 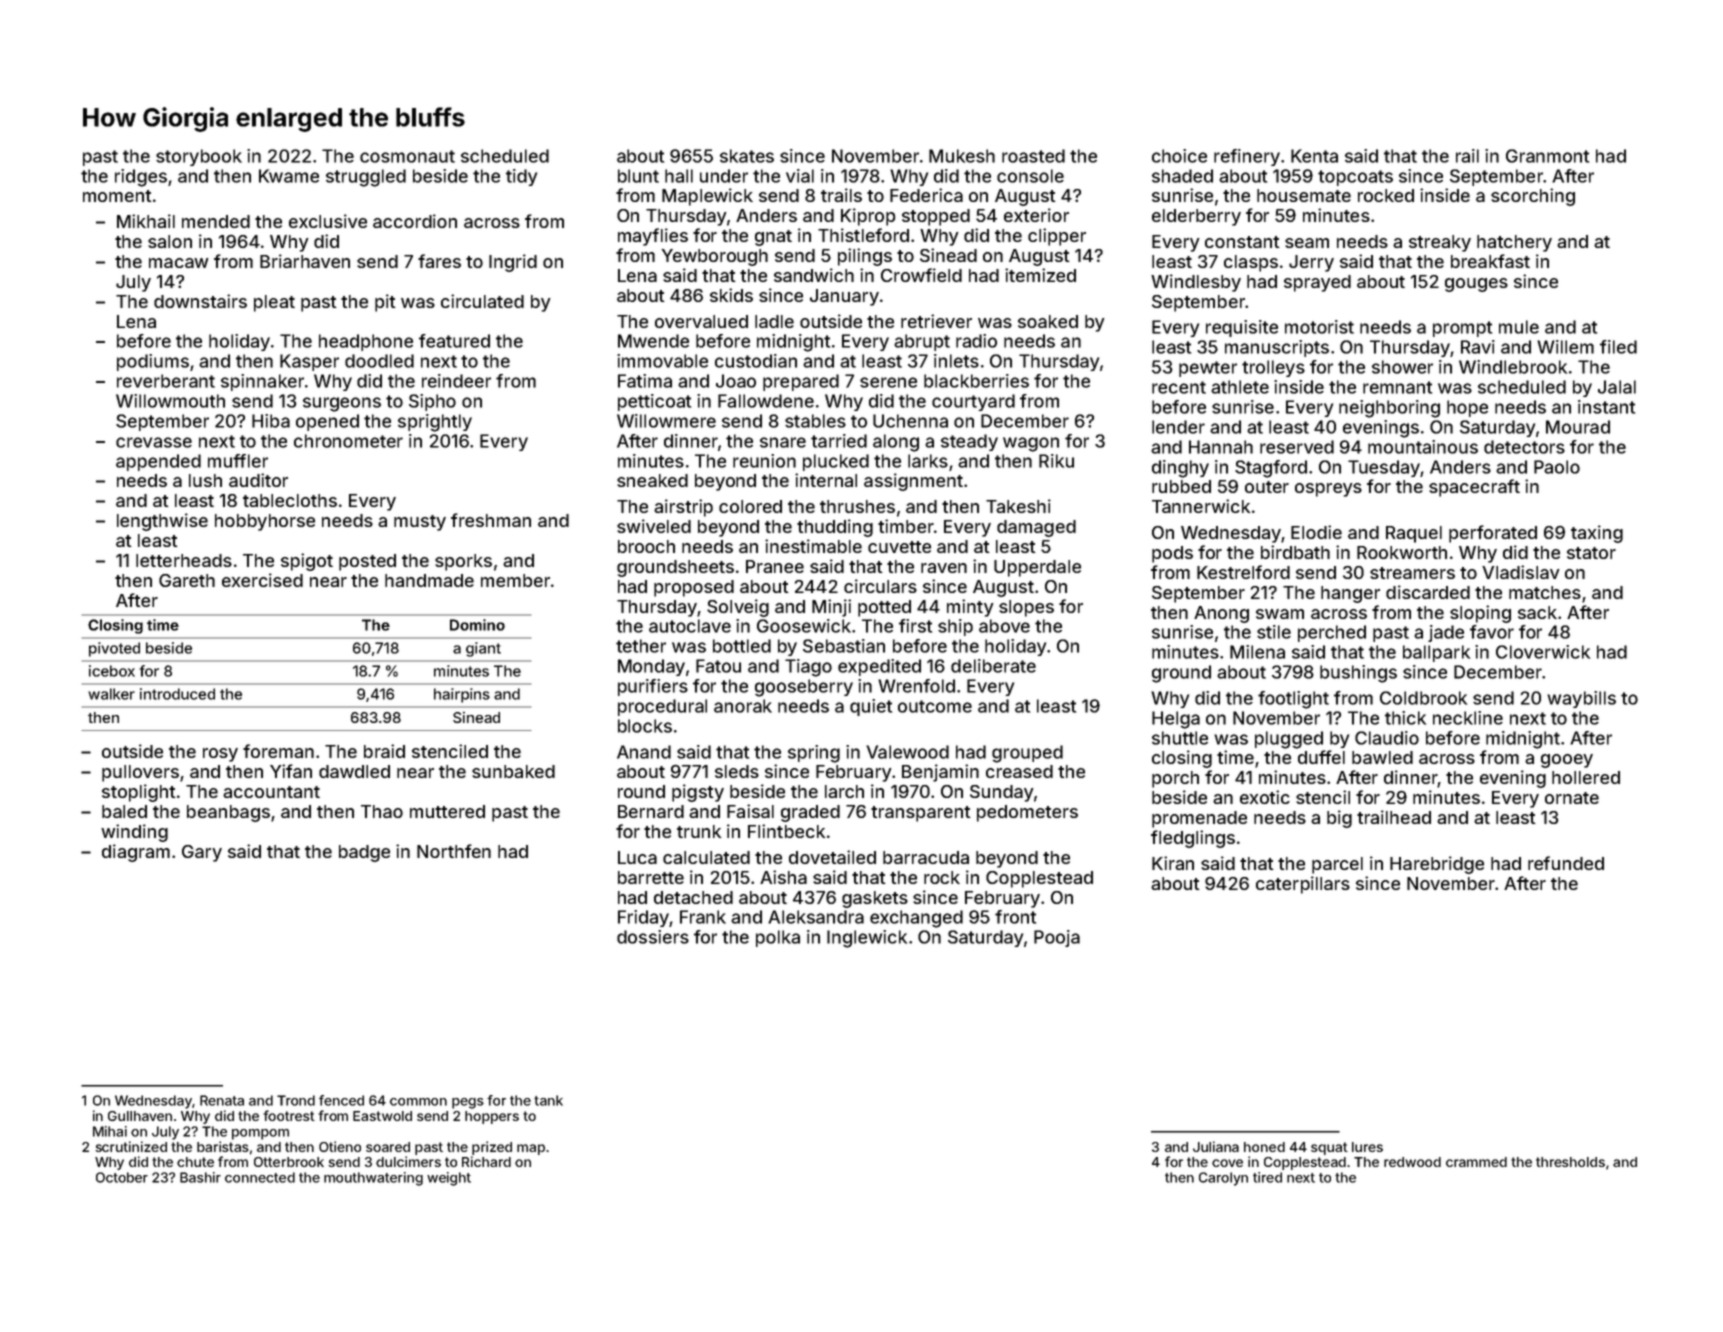 What do you see at coordinates (1606, 407) in the screenshot?
I see `instant` at bounding box center [1606, 407].
